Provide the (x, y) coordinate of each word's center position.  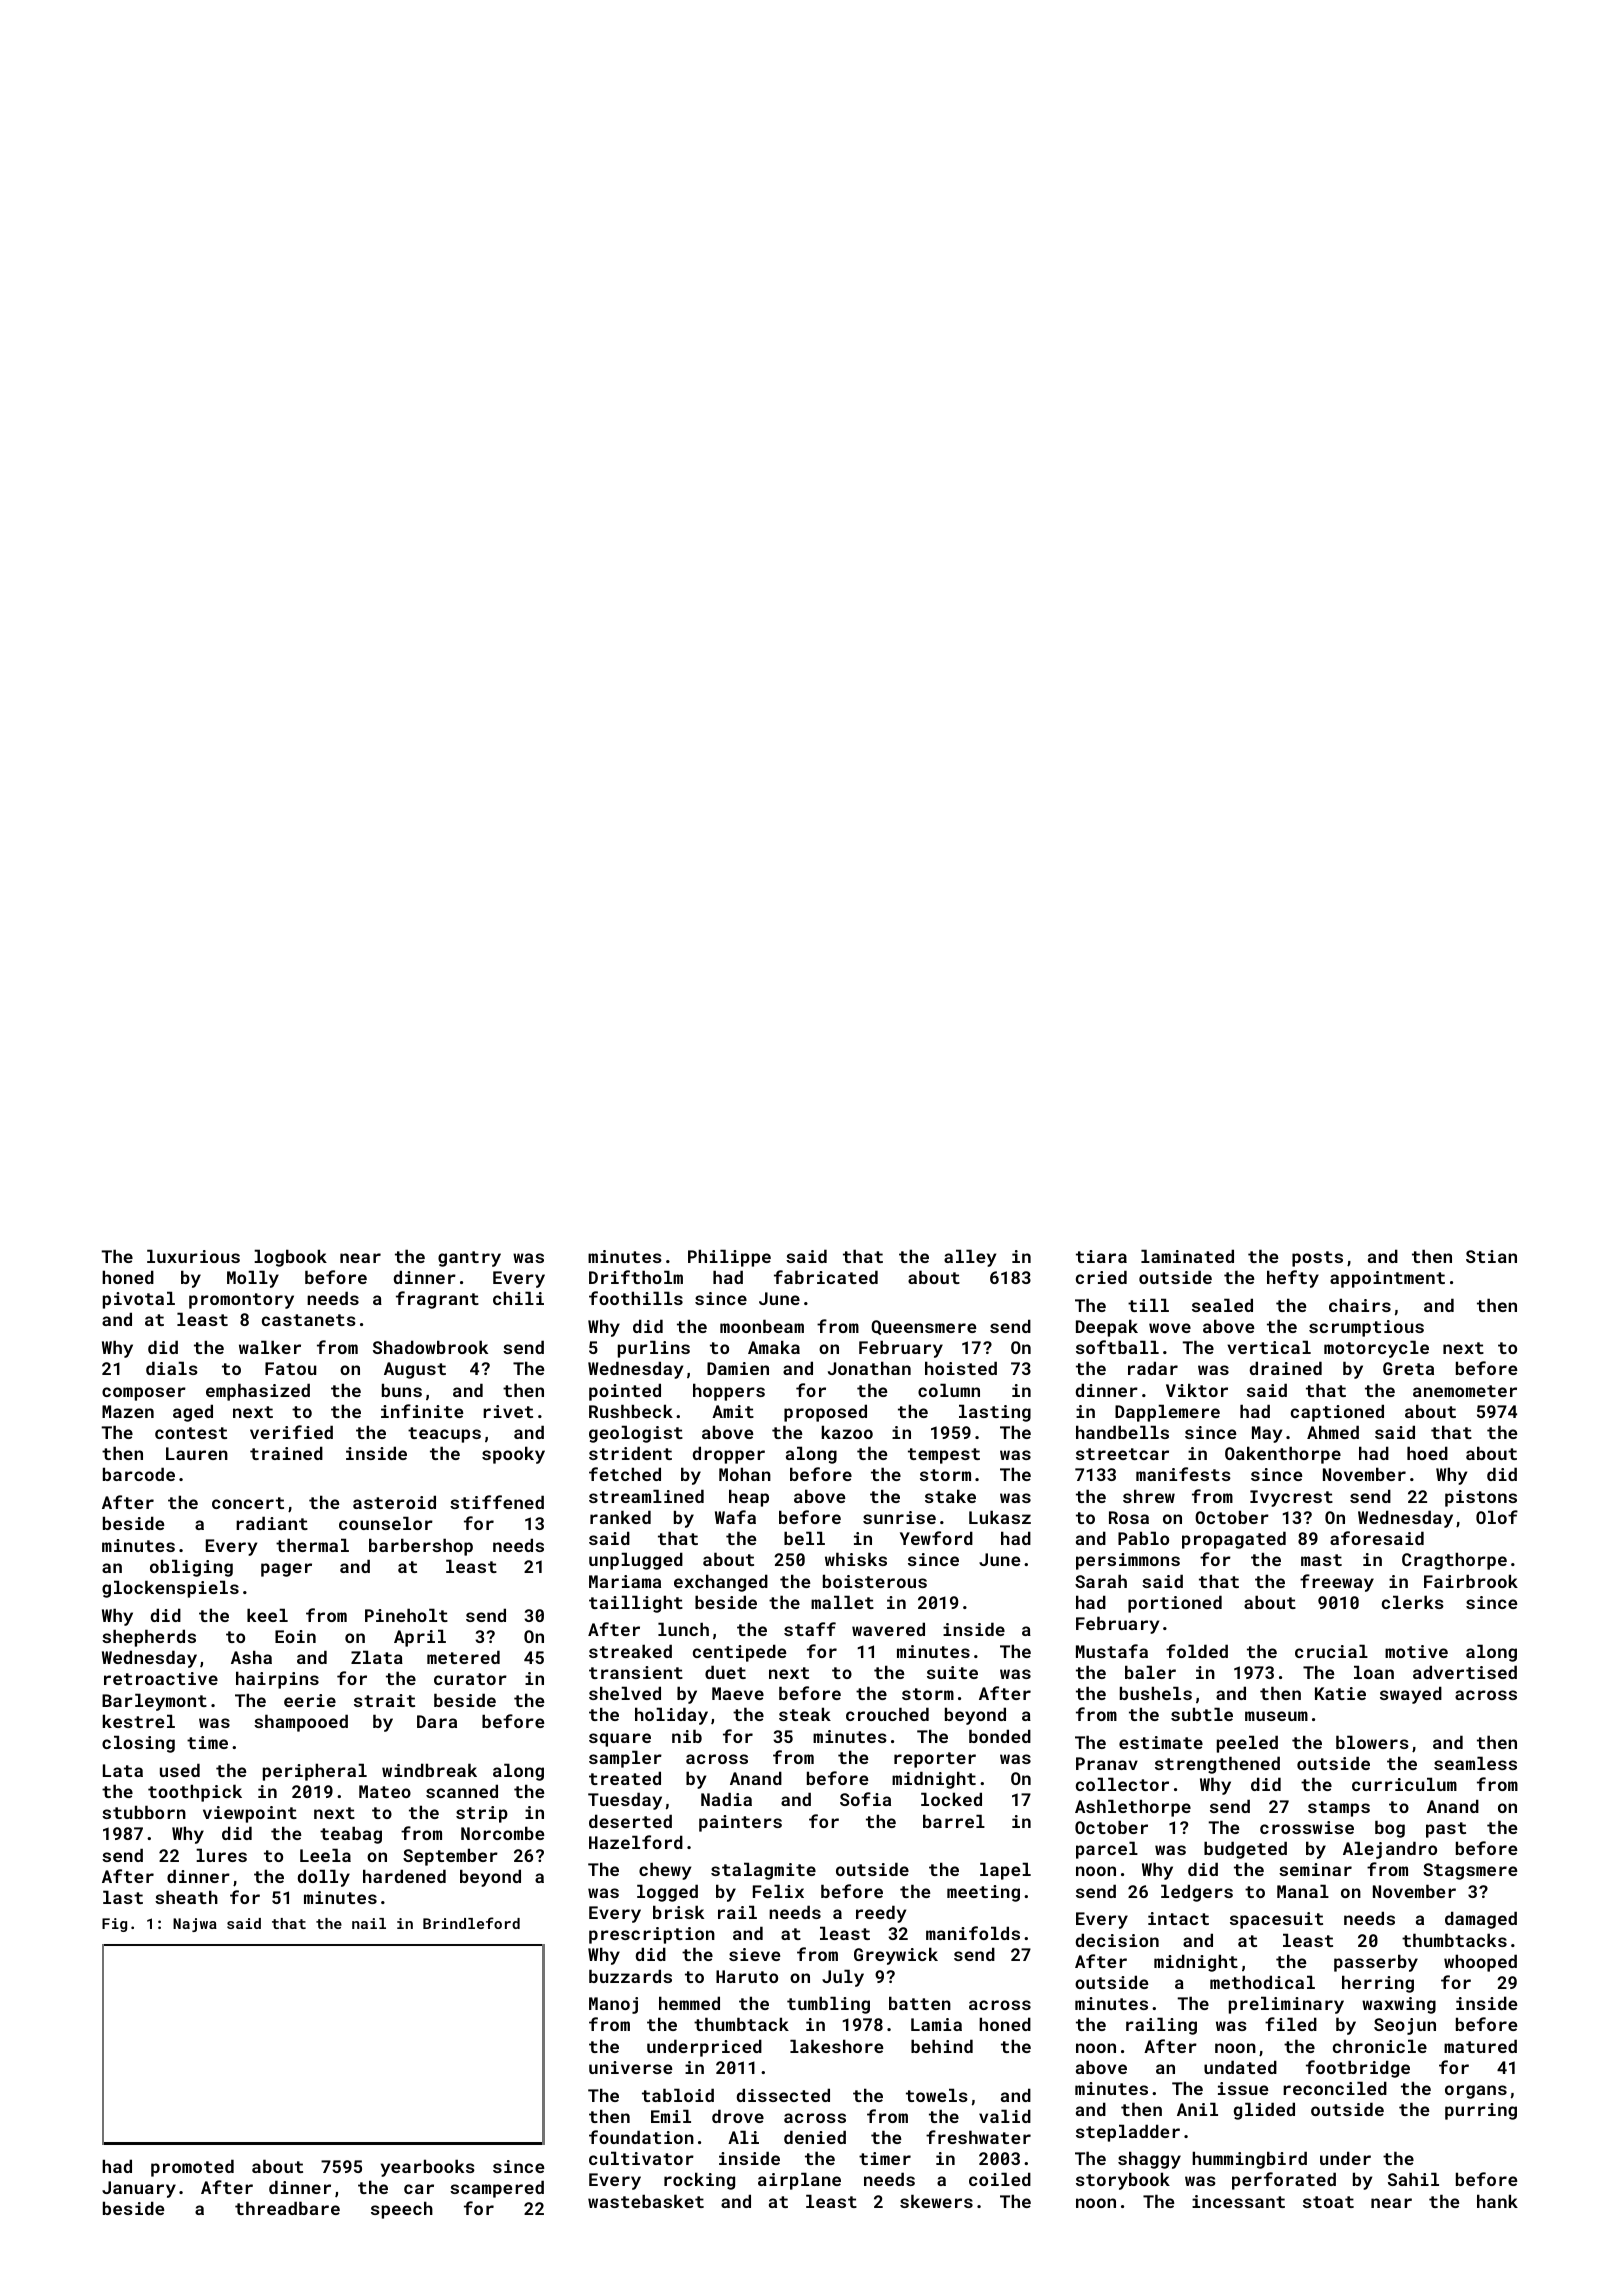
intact (1178, 1918)
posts (1317, 1259)
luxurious (193, 1256)
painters (740, 1823)
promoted (192, 2168)
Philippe (729, 1258)
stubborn (144, 1812)
